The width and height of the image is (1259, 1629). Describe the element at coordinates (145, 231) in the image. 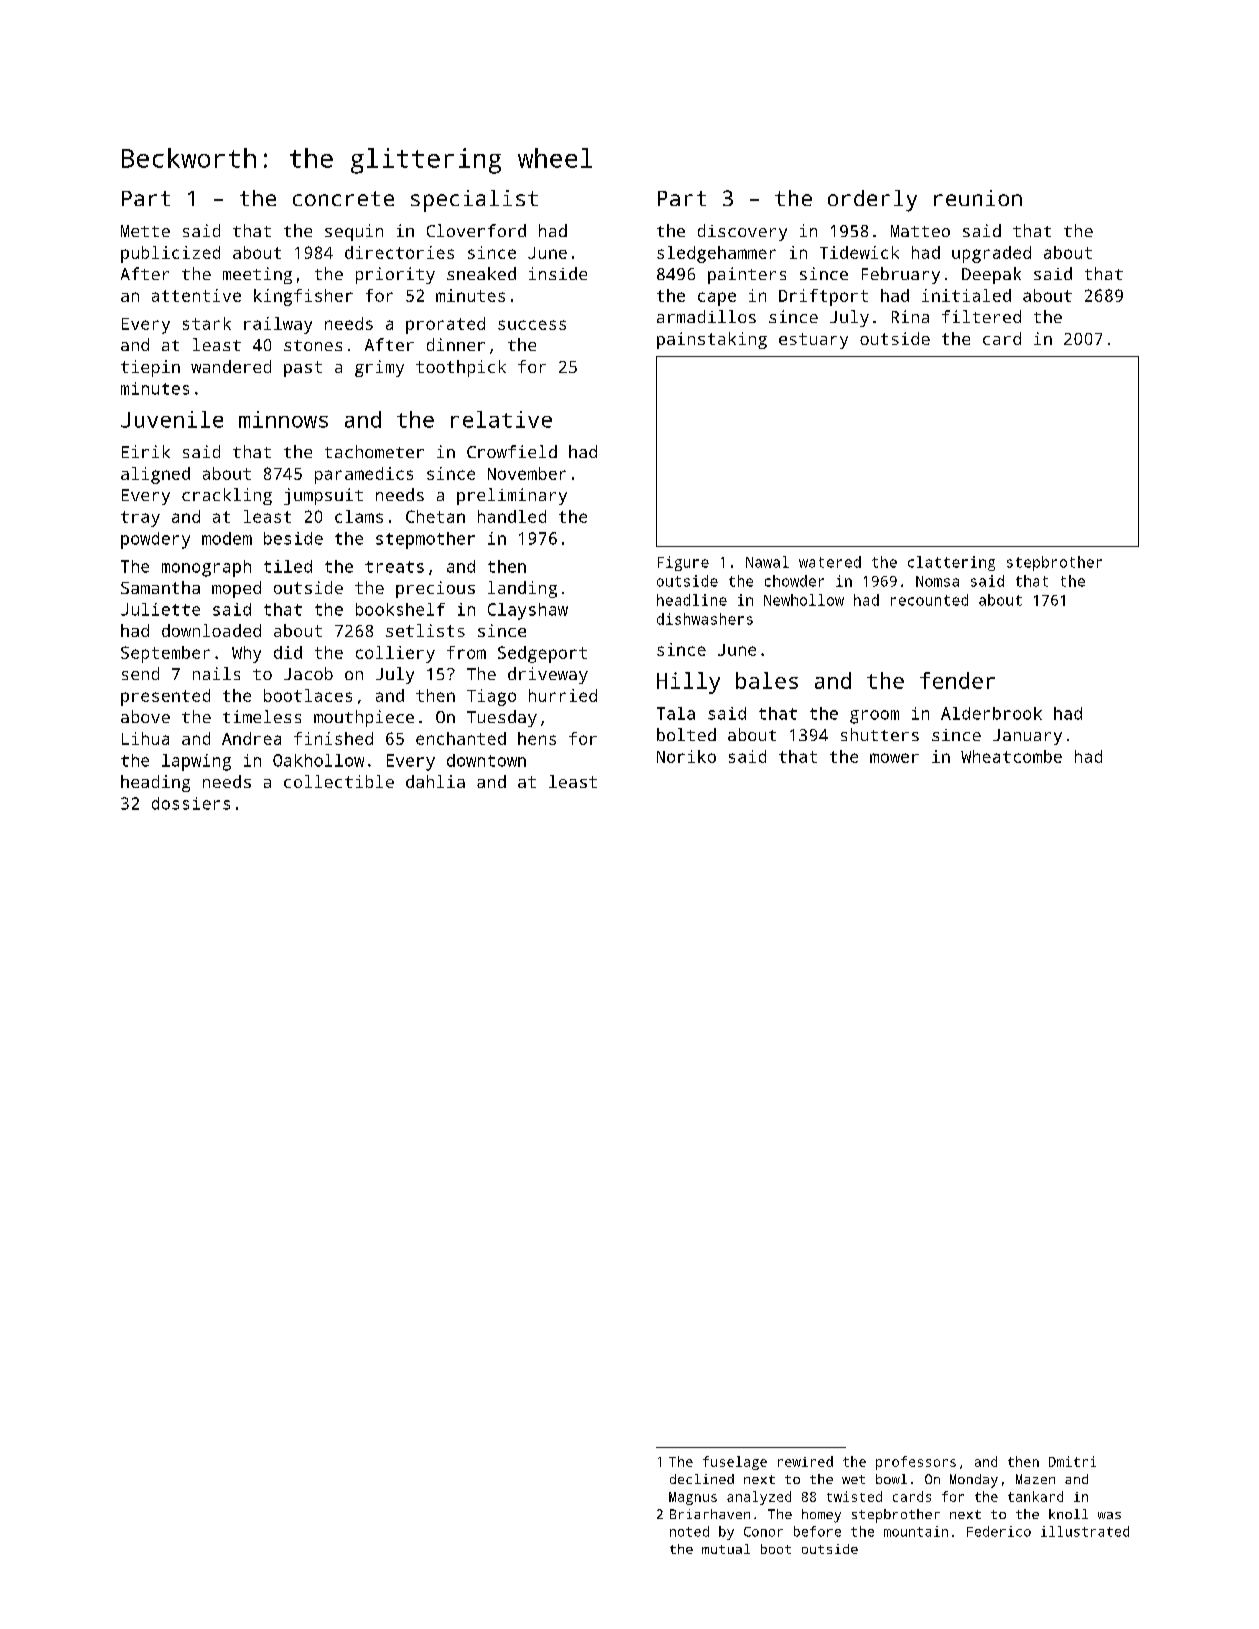

I see `Mette` at that location.
